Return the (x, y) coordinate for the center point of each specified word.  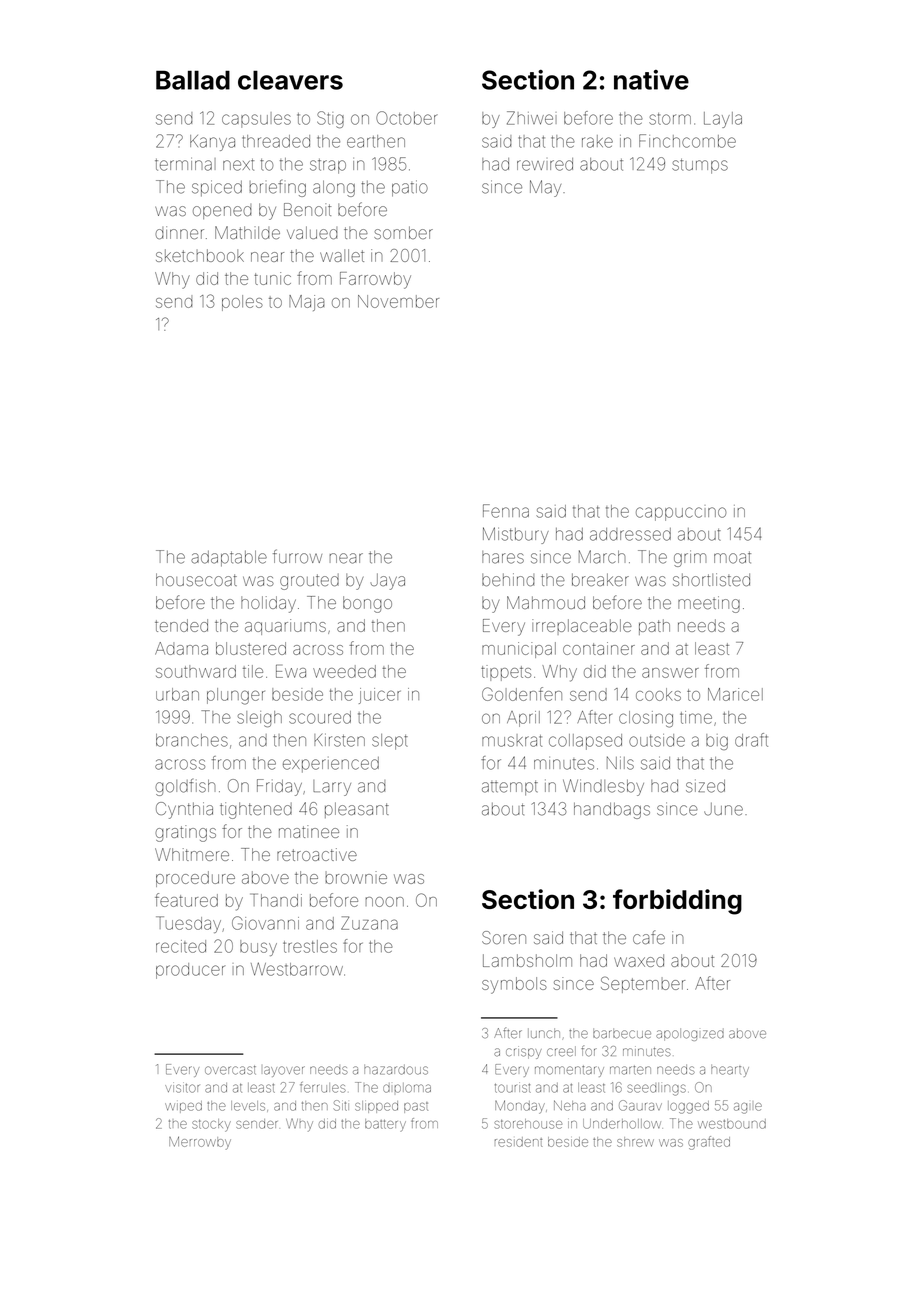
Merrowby (200, 1143)
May (545, 188)
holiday (268, 604)
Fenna (506, 511)
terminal (185, 164)
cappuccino (681, 514)
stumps (700, 166)
